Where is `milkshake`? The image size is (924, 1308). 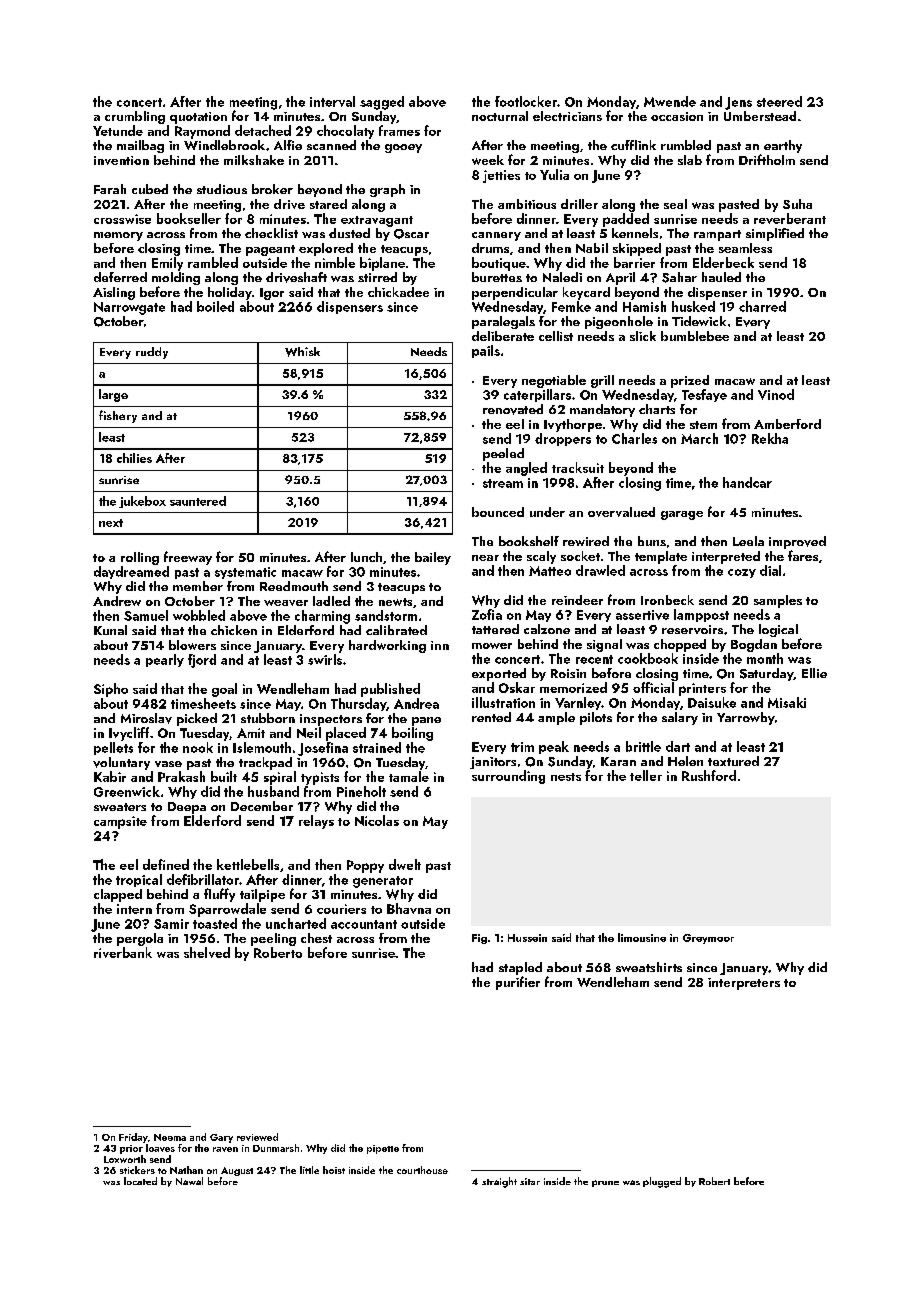 milkshake is located at coordinates (254, 160).
